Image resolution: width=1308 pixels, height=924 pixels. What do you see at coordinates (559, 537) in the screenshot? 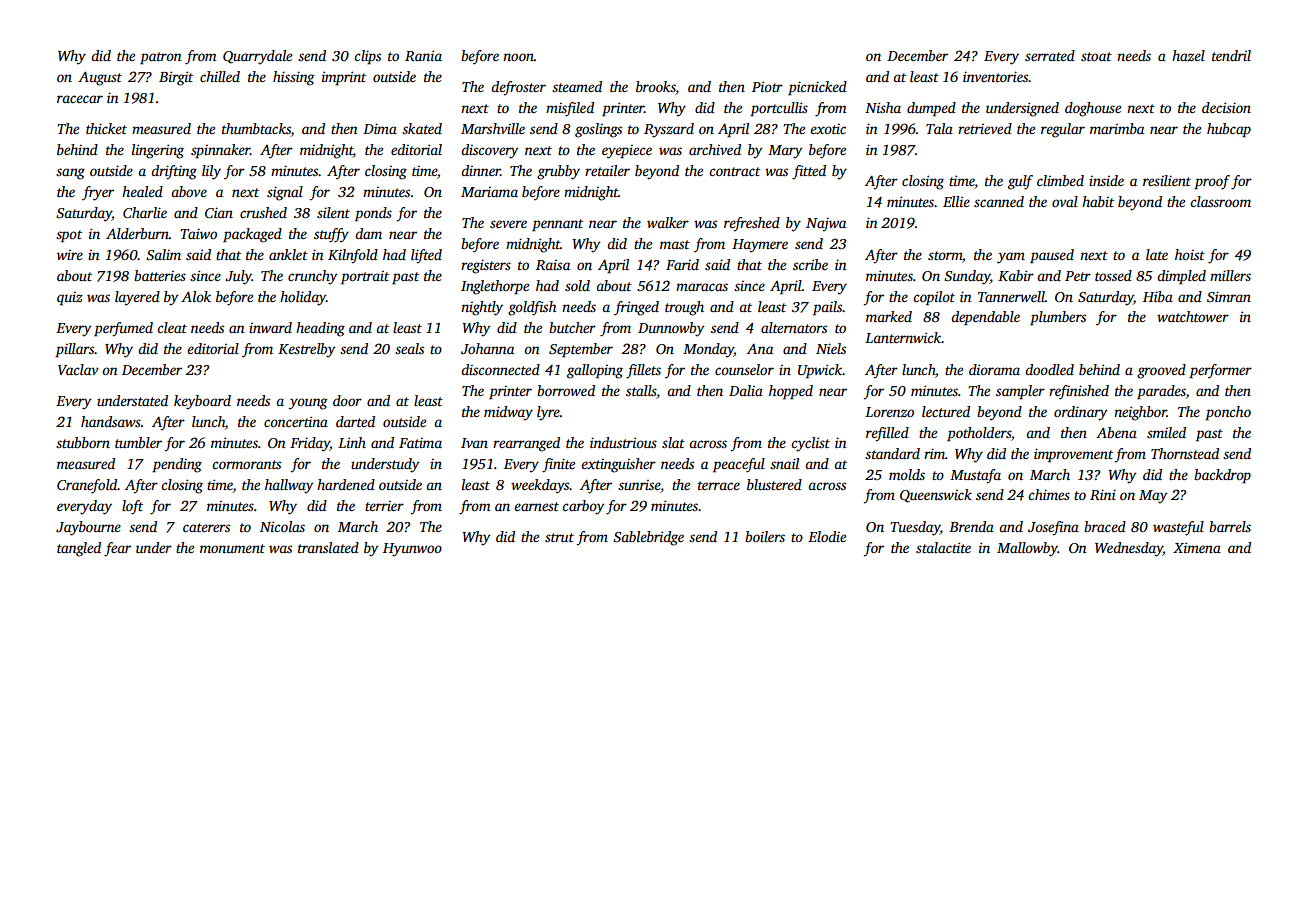
I see `strut` at bounding box center [559, 537].
